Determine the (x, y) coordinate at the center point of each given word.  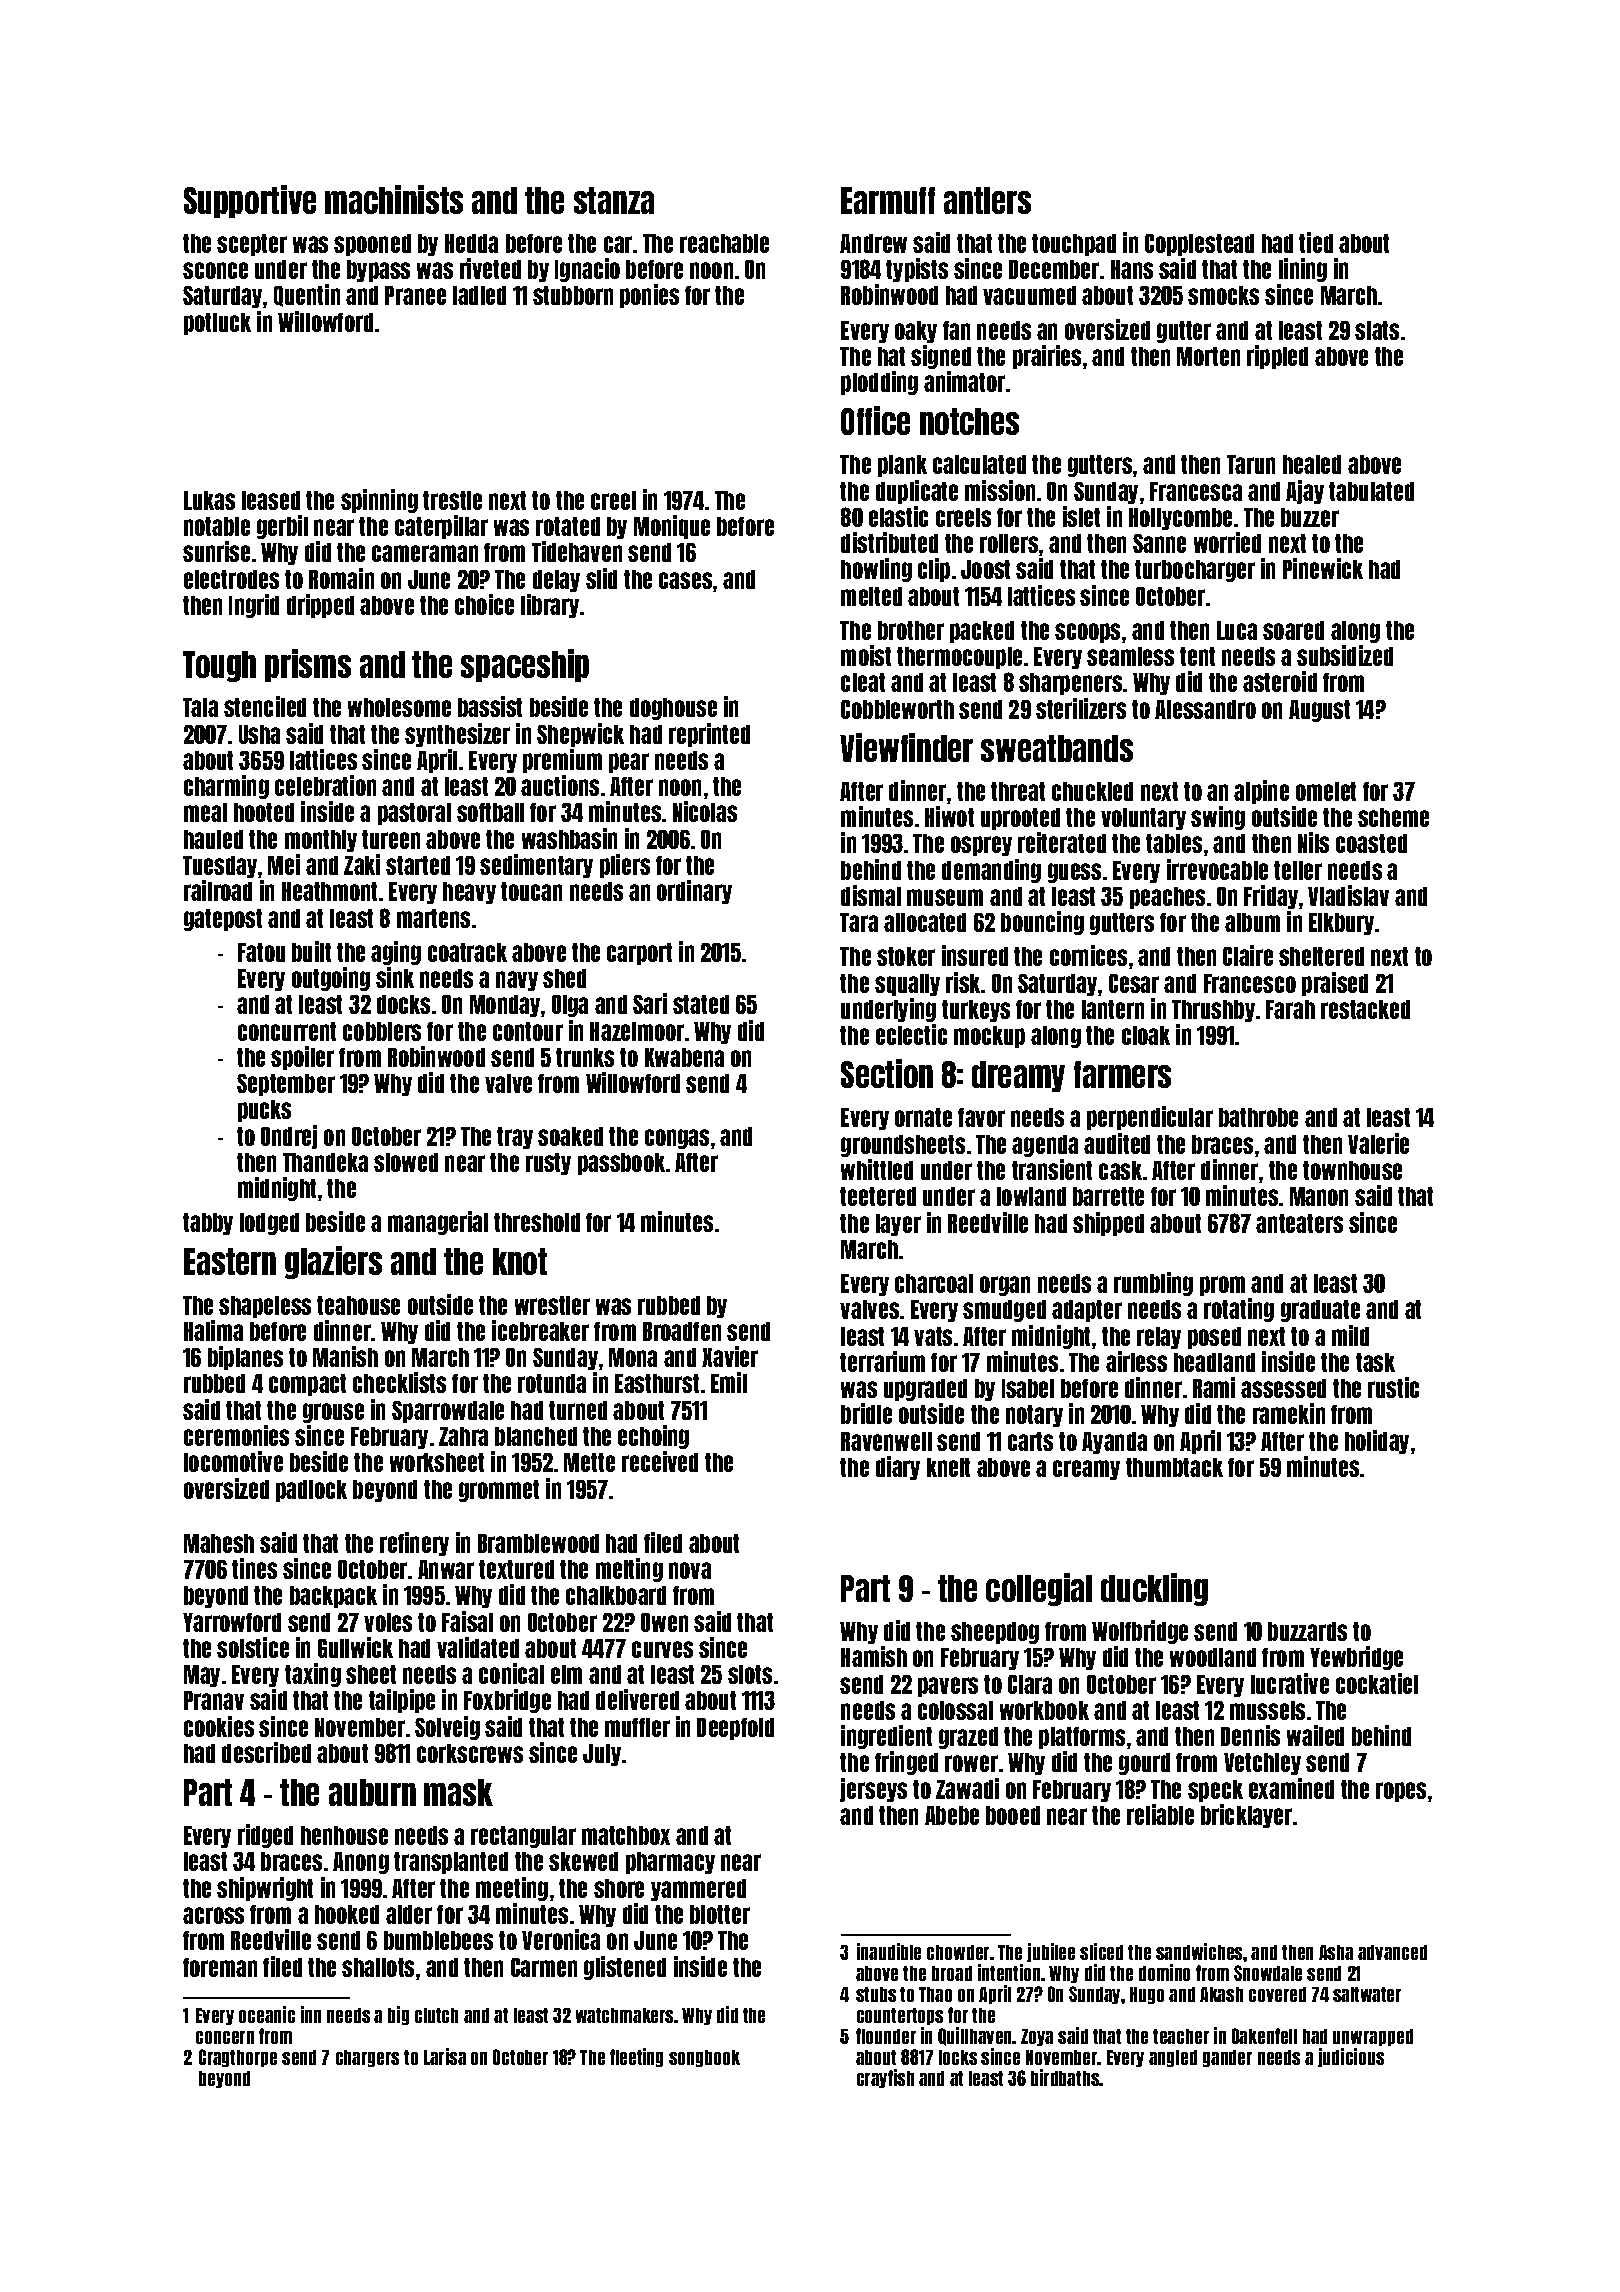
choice (484, 604)
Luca (1237, 630)
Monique (672, 527)
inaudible (889, 1951)
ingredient (886, 1737)
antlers (987, 200)
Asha (1336, 1952)
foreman (220, 1967)
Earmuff (888, 200)
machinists (394, 199)
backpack (333, 1597)
